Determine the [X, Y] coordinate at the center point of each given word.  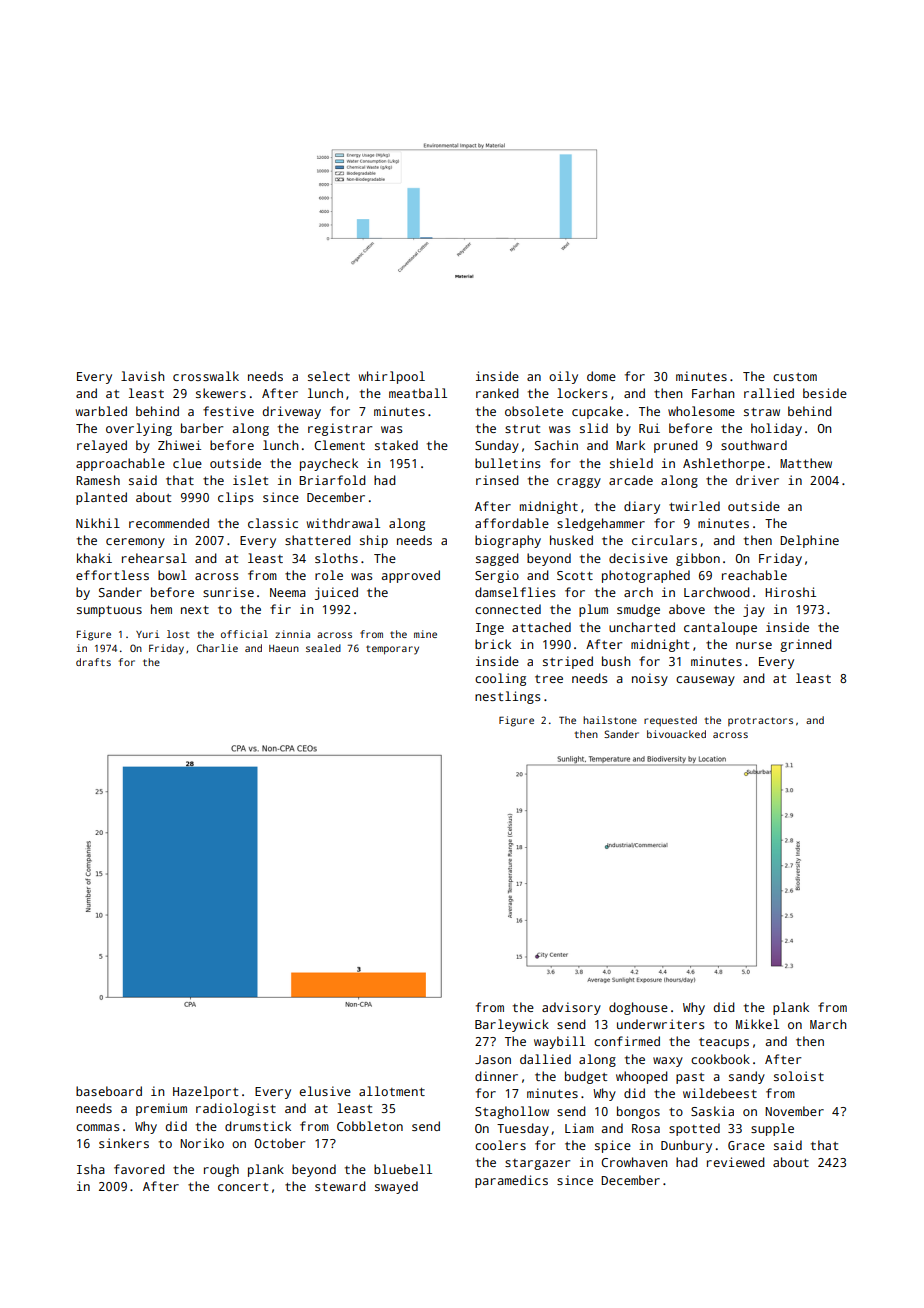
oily [563, 377]
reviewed [736, 1162]
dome [601, 376]
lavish [142, 376]
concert [243, 1187]
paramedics [511, 1181]
